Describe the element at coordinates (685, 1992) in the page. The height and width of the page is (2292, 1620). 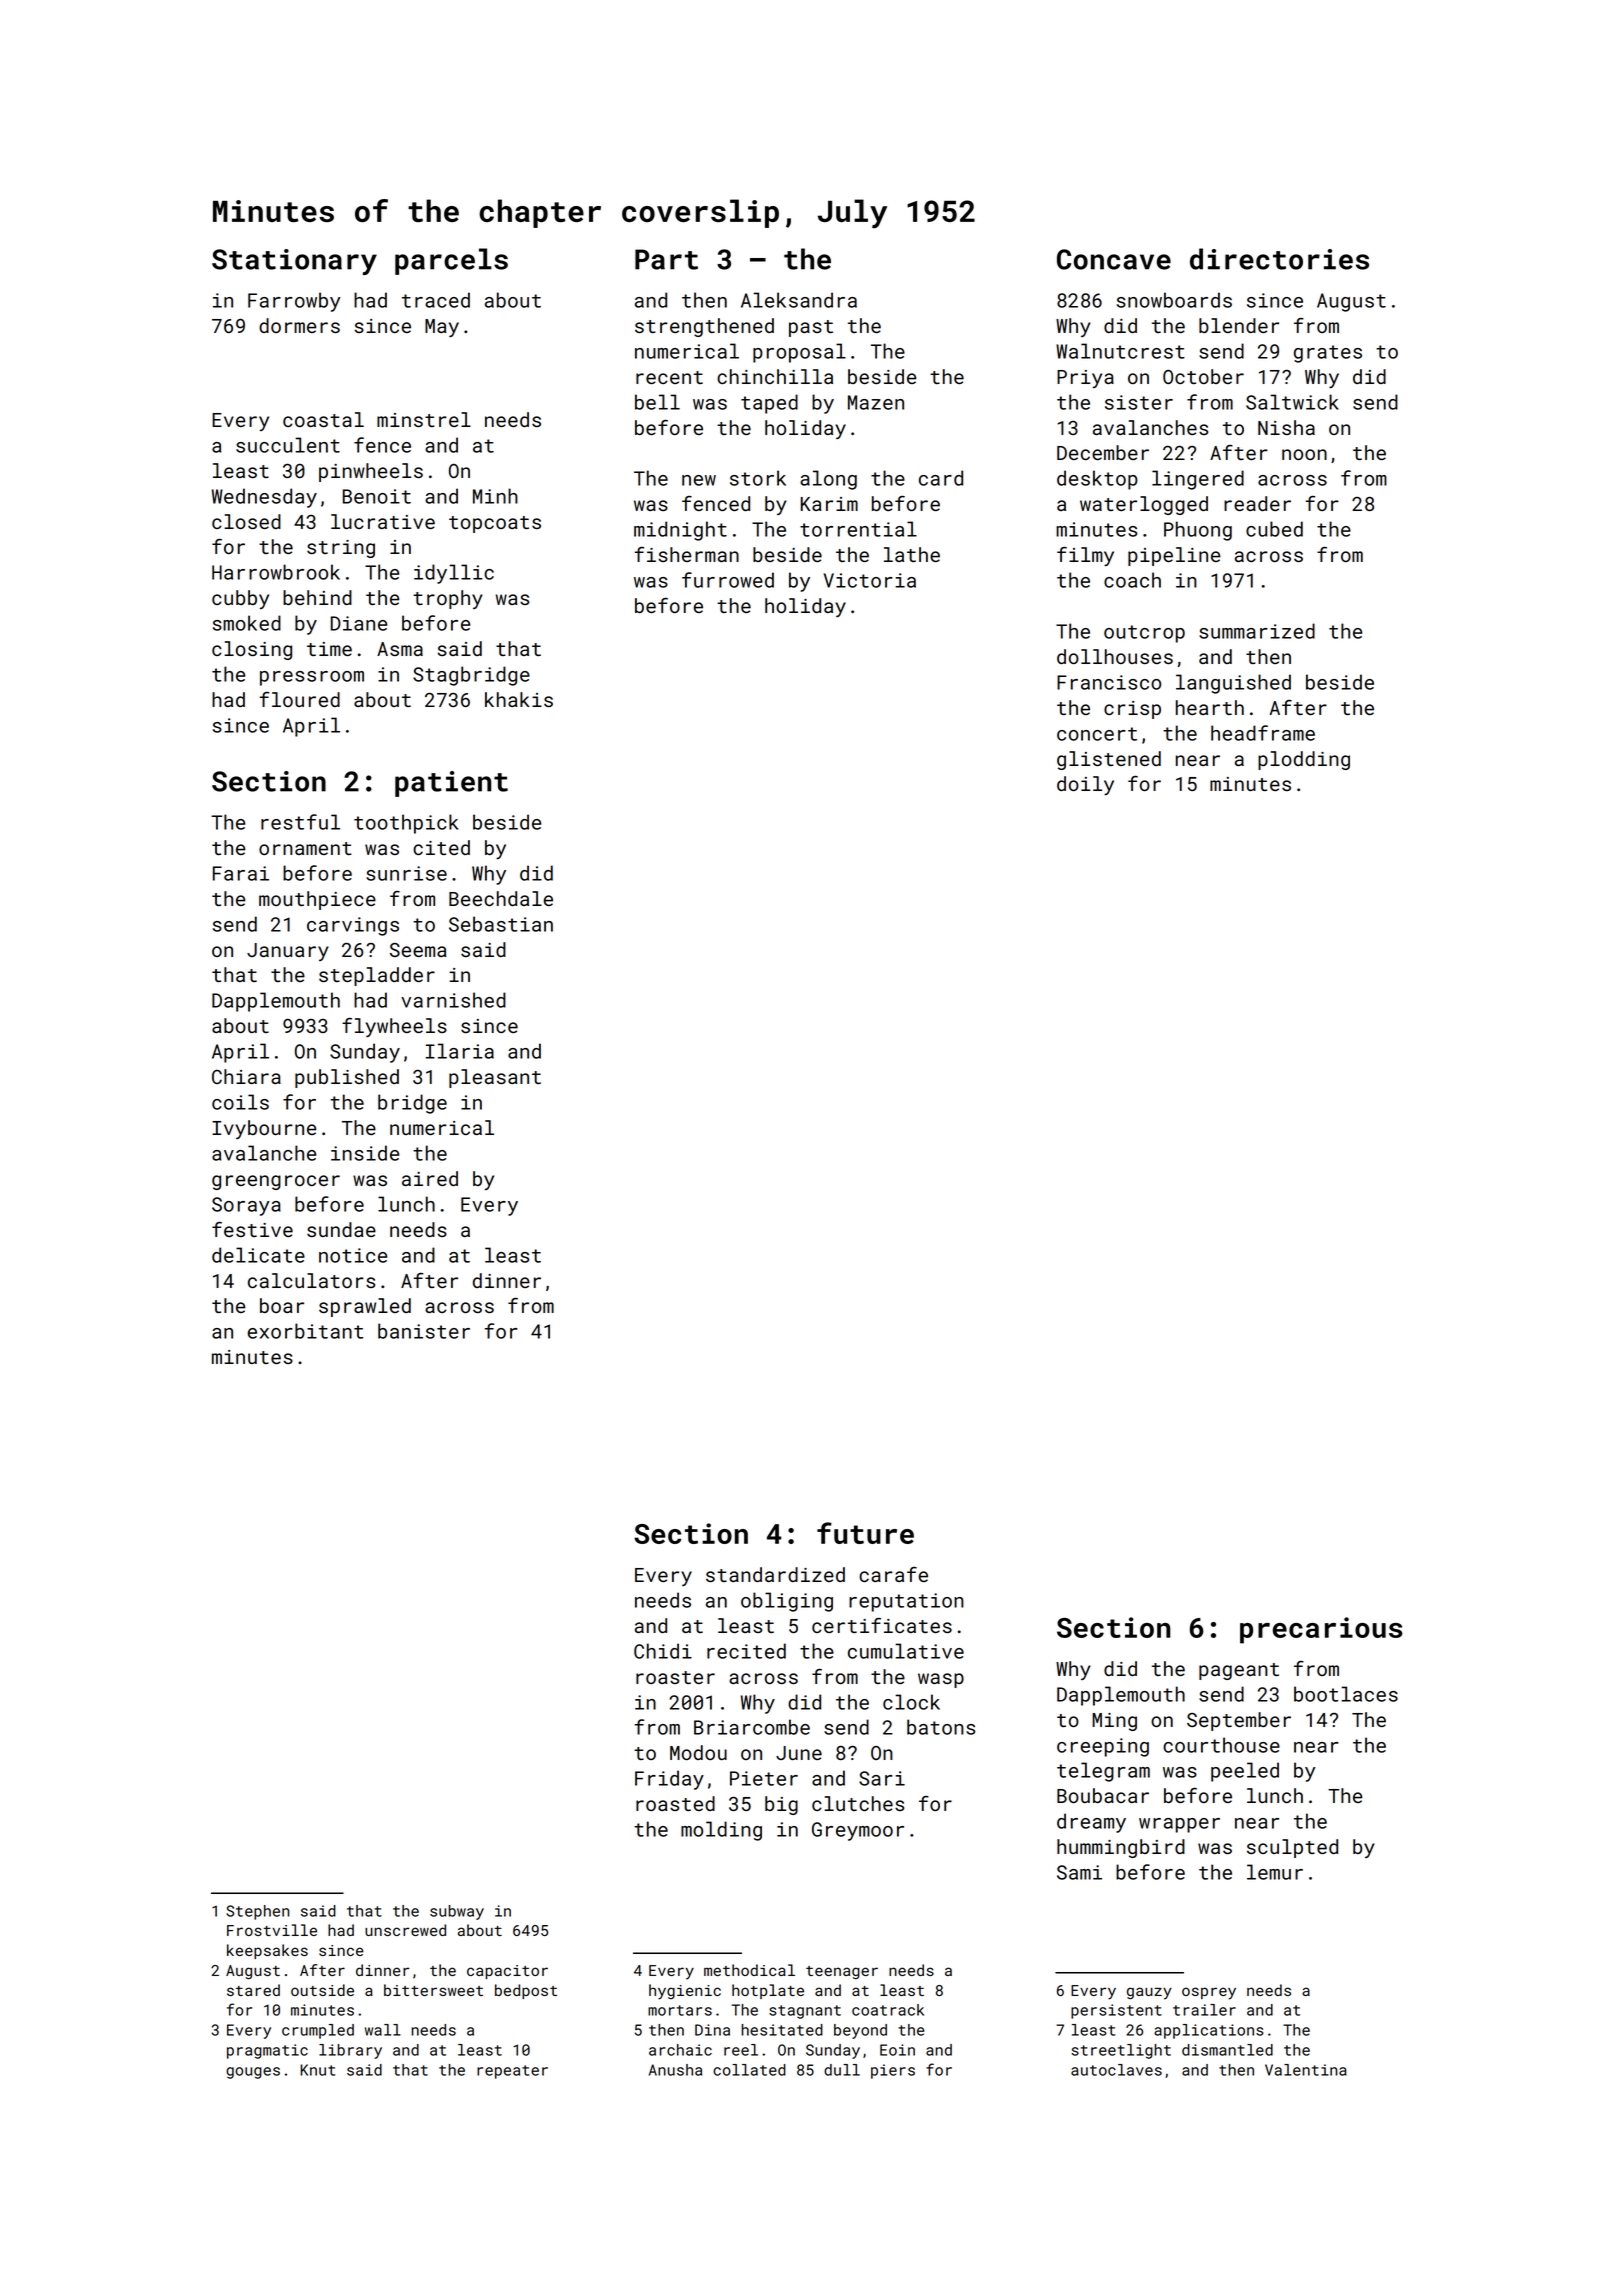
I see `hygienic` at that location.
